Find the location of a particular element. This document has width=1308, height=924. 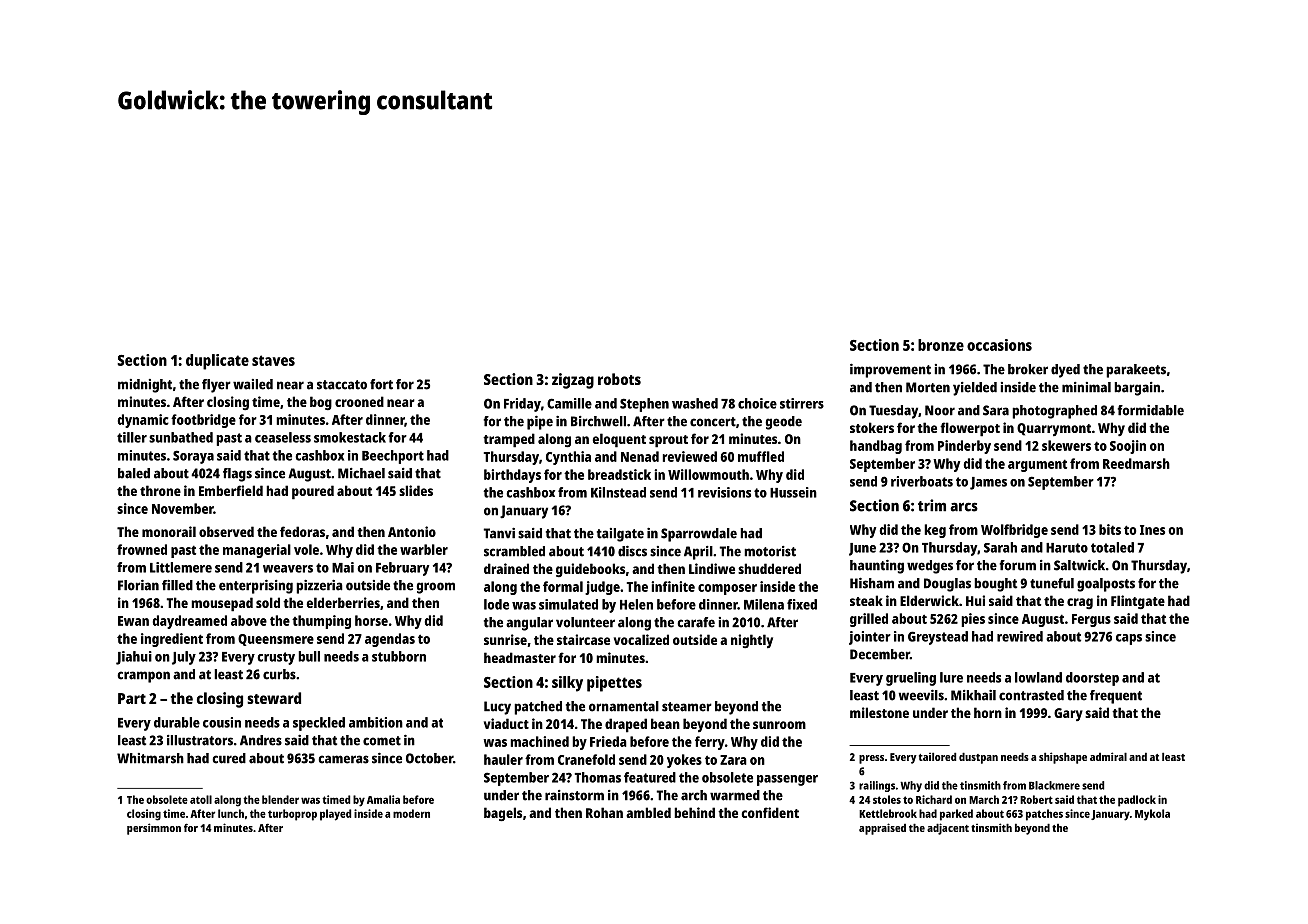

zigzag is located at coordinates (573, 381).
